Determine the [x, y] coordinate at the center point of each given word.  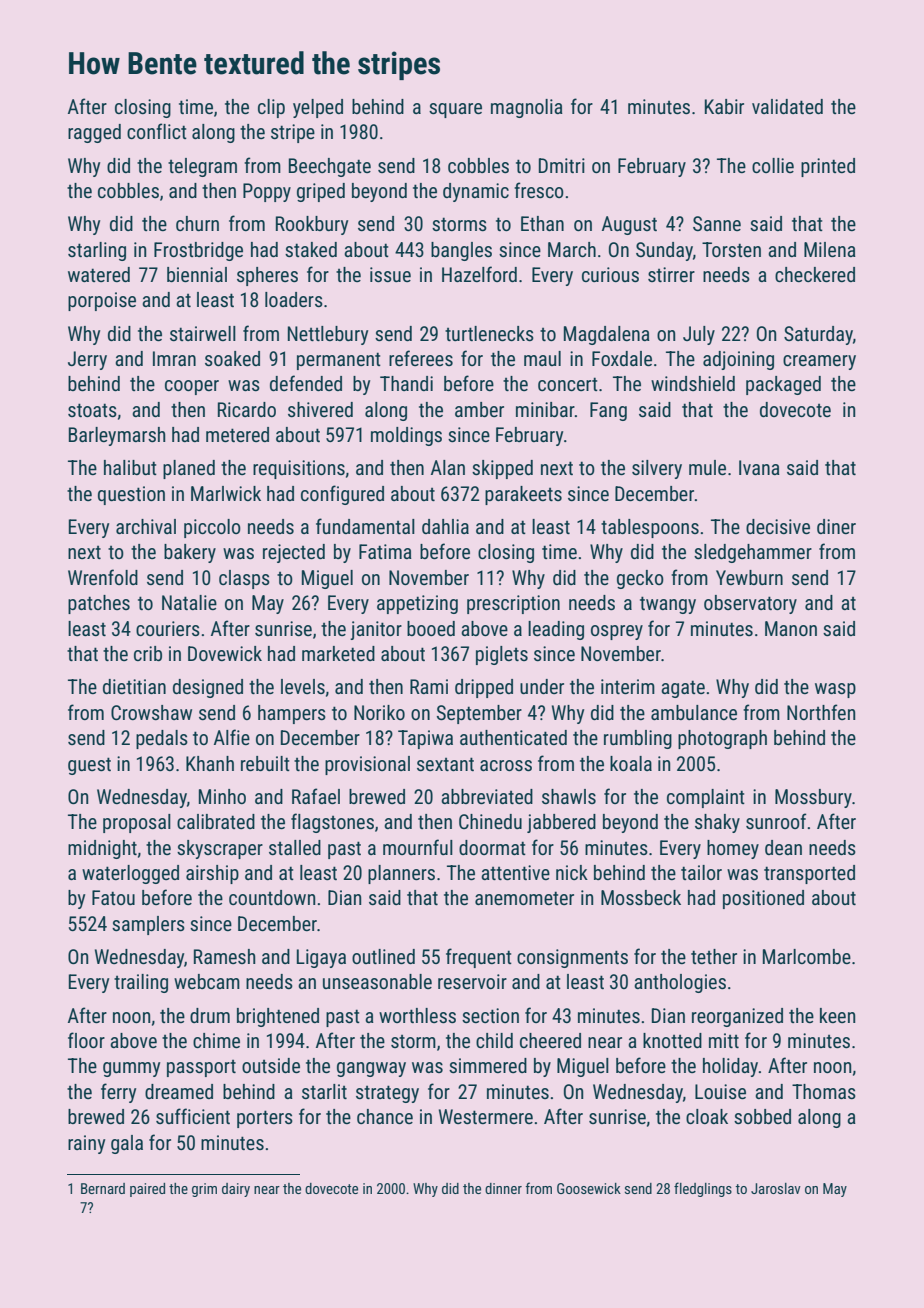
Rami [429, 686]
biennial [197, 274]
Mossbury [813, 798]
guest [89, 766]
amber [479, 409]
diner [836, 526]
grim [204, 1190]
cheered [550, 1040]
